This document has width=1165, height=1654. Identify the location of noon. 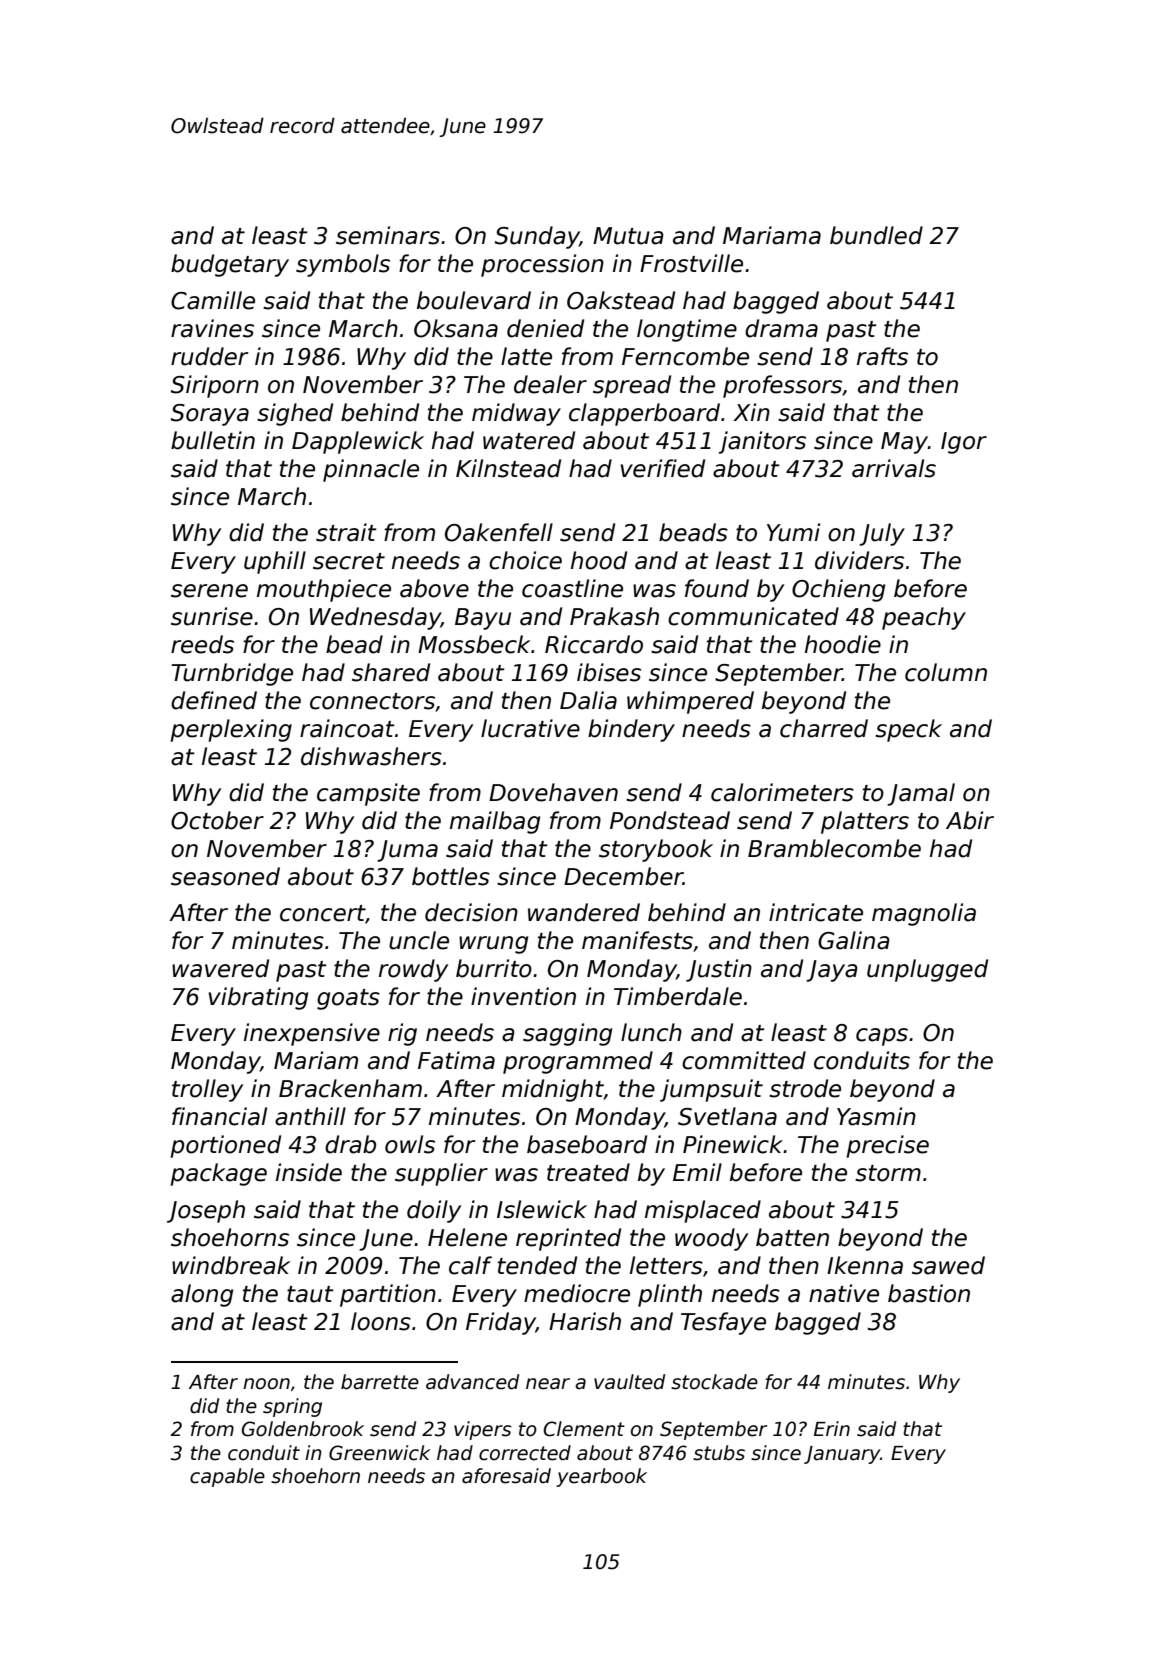
(266, 1384).
